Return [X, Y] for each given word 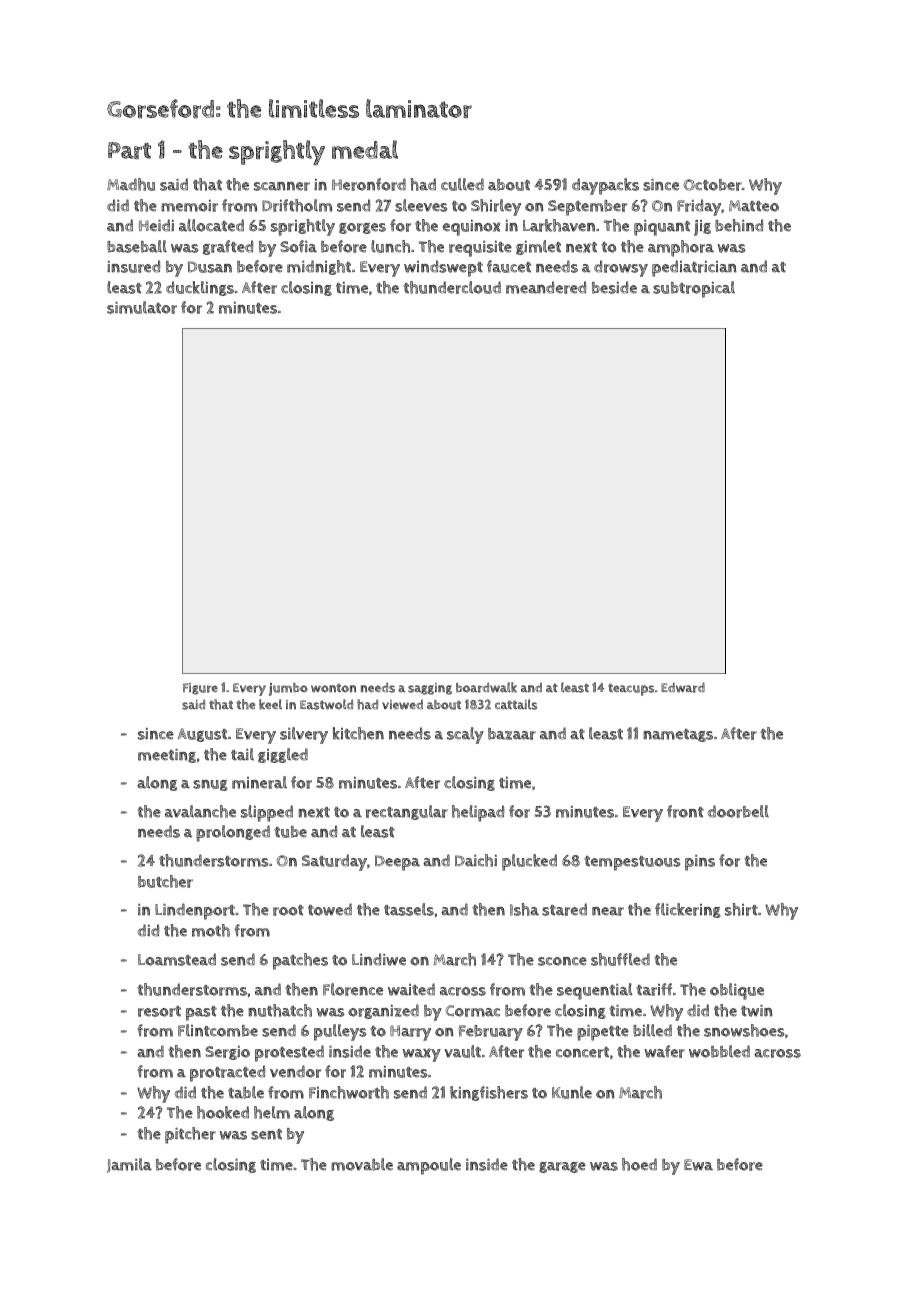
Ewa [698, 1165]
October [712, 185]
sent [266, 1134]
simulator [142, 307]
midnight [319, 267]
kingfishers [489, 1093]
